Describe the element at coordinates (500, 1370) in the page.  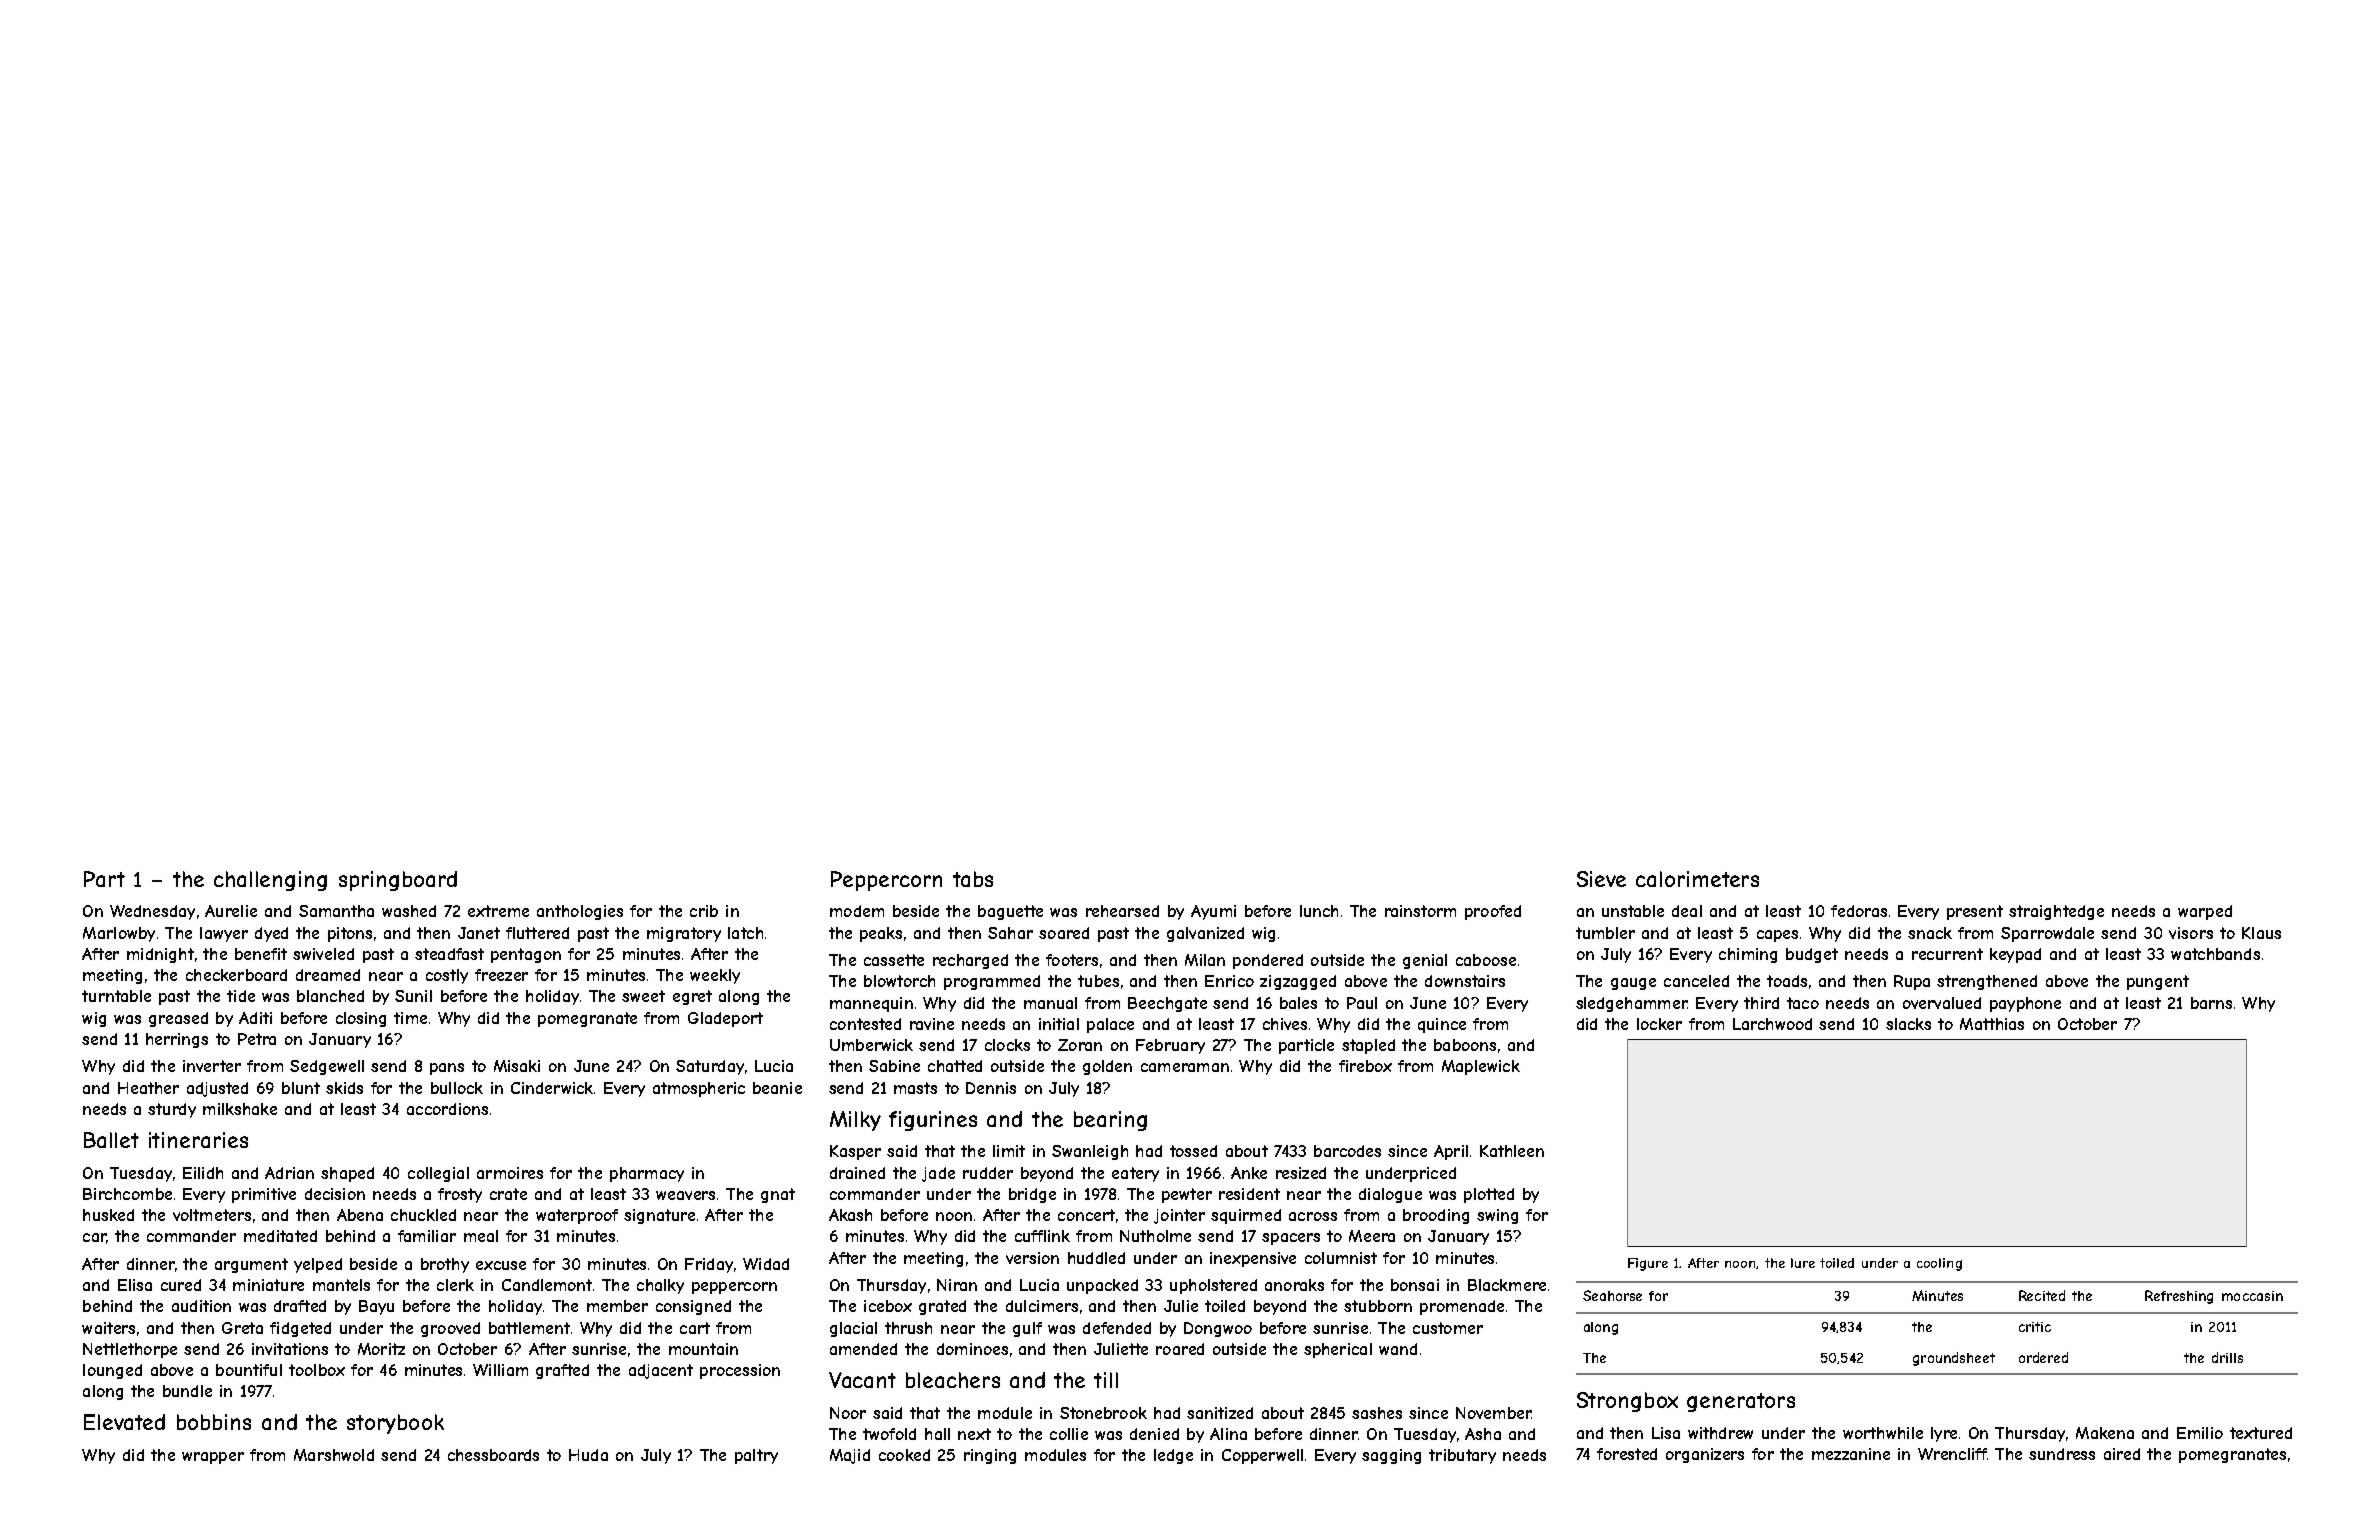
I see `William` at that location.
